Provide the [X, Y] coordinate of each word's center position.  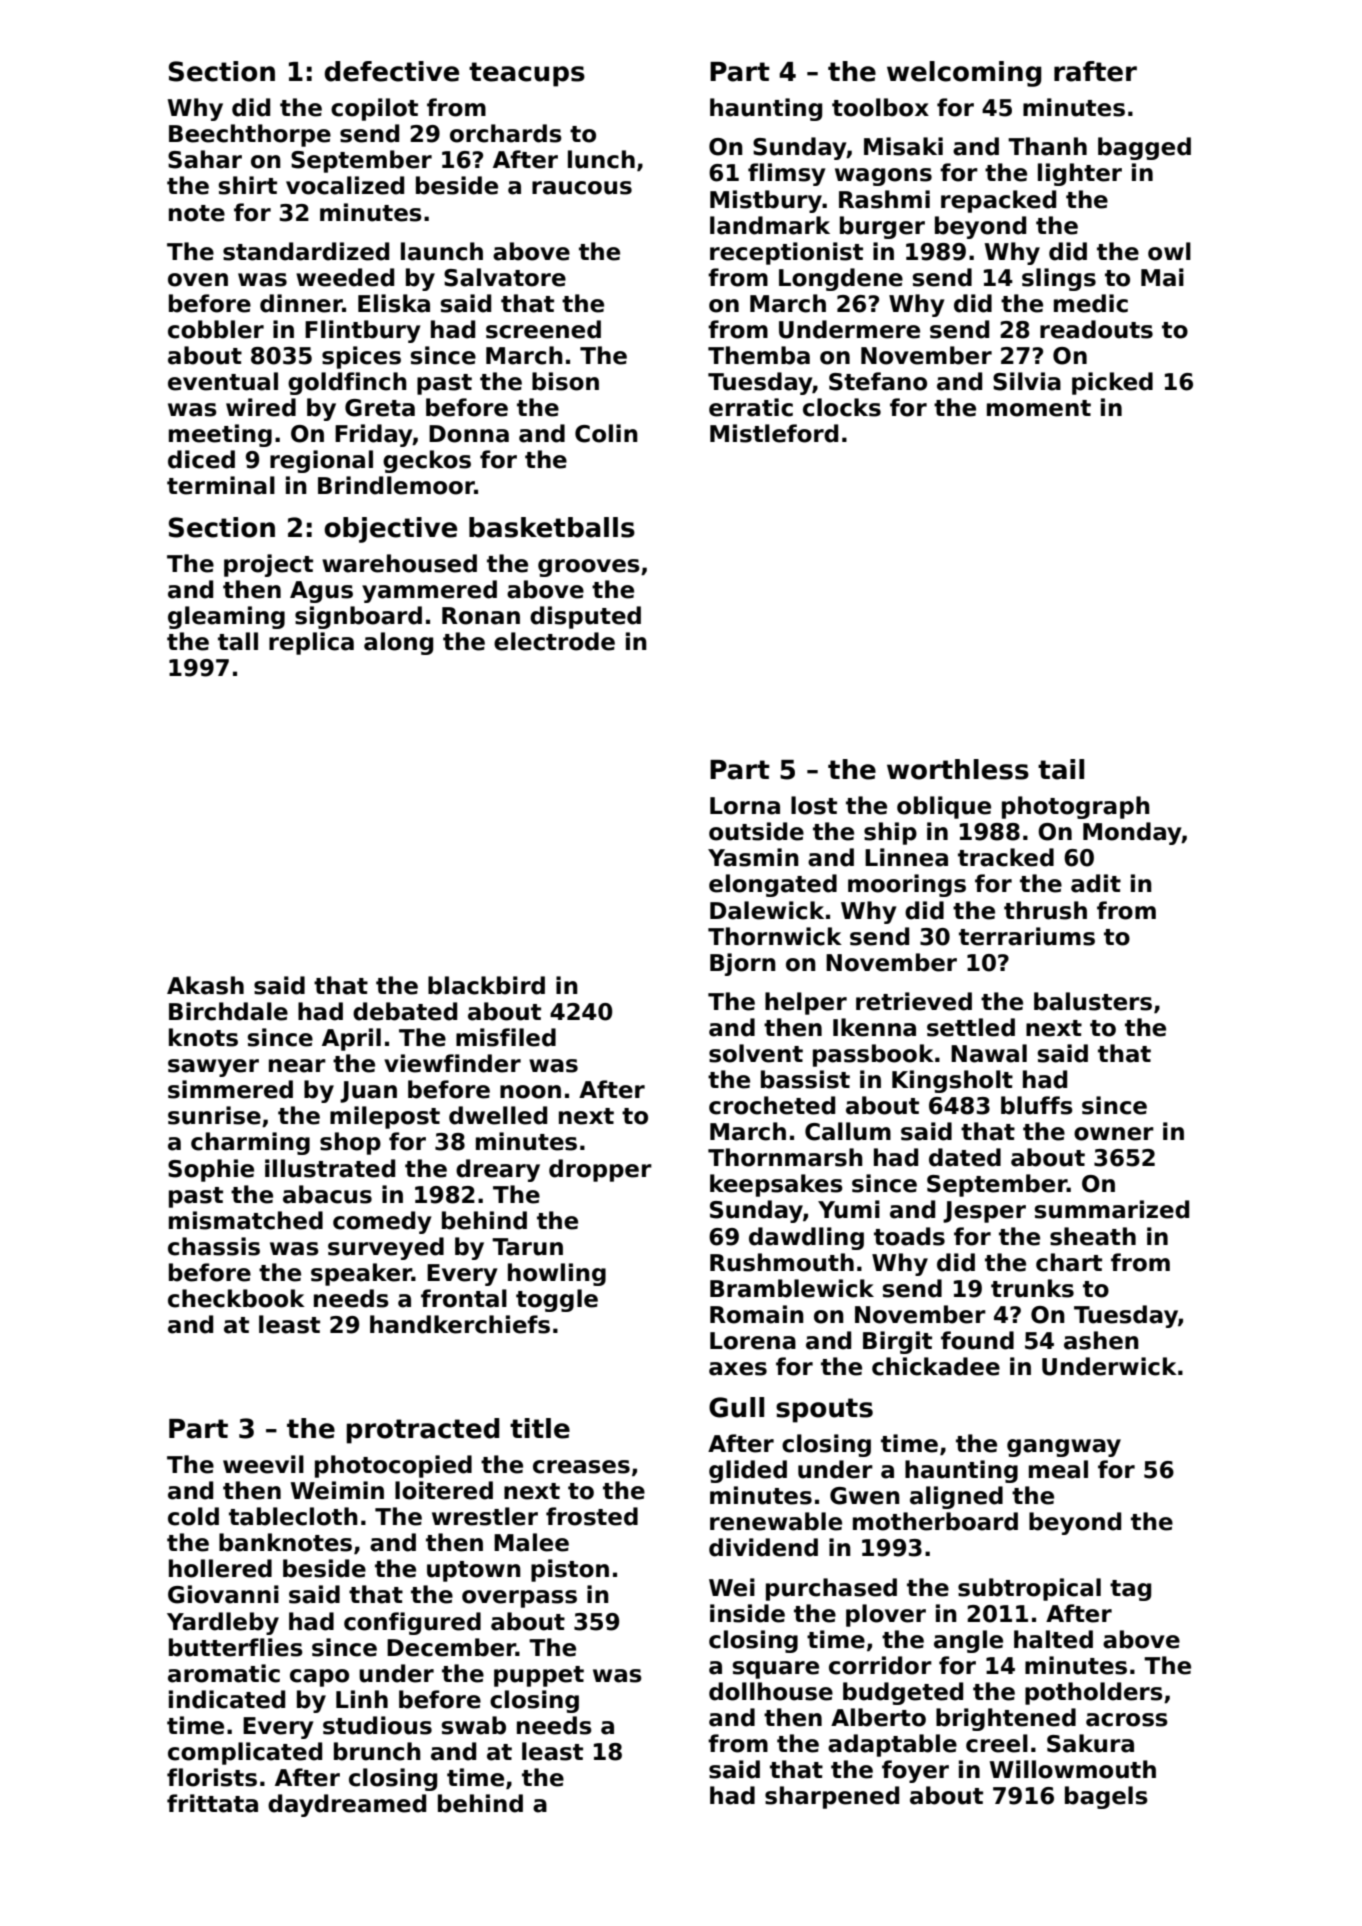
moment [1039, 408]
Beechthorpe [250, 135]
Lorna [745, 806]
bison [565, 381]
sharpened [832, 1797]
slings [1059, 279]
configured [412, 1623]
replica [311, 643]
